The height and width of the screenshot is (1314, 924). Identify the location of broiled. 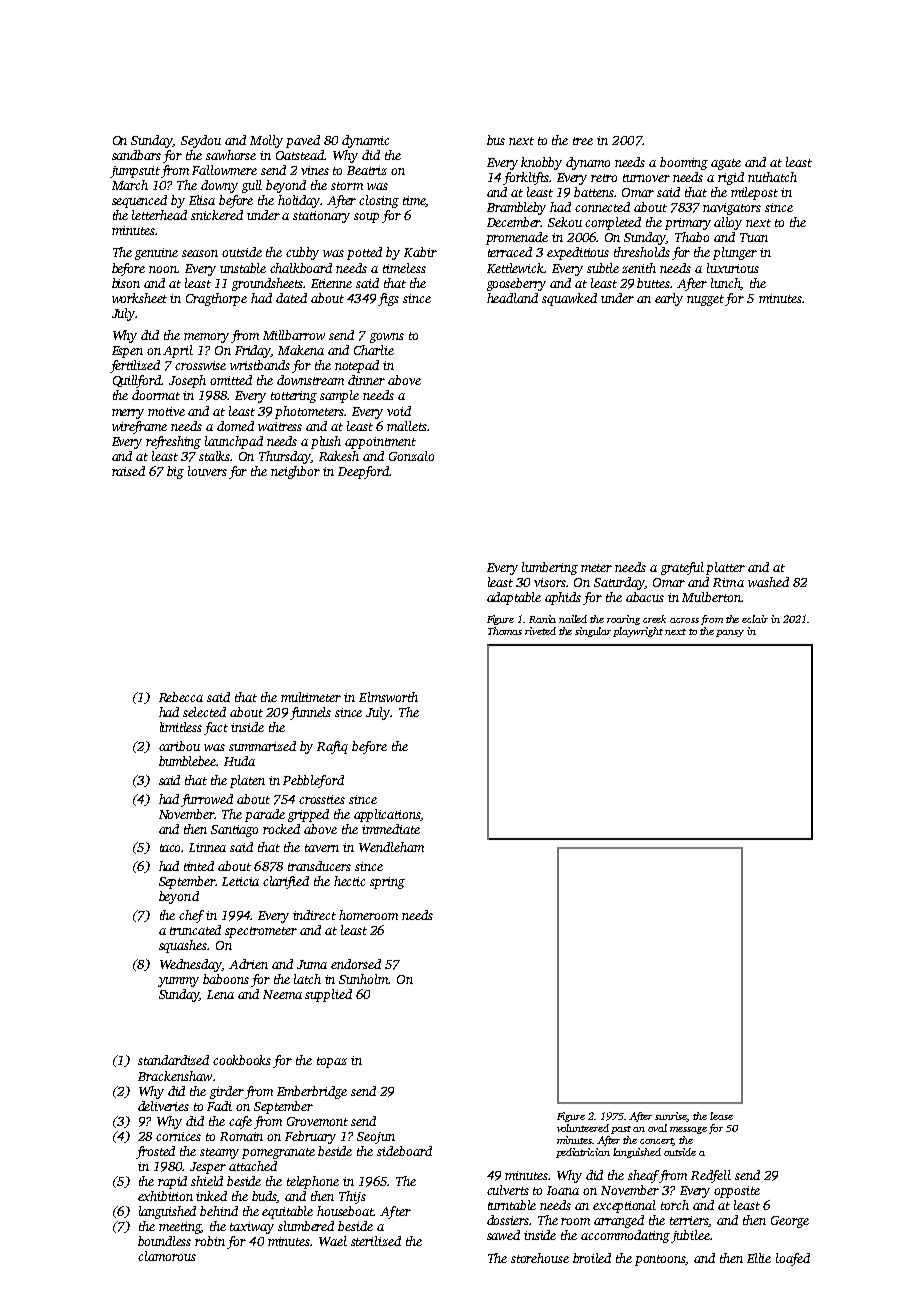
(592, 1258).
